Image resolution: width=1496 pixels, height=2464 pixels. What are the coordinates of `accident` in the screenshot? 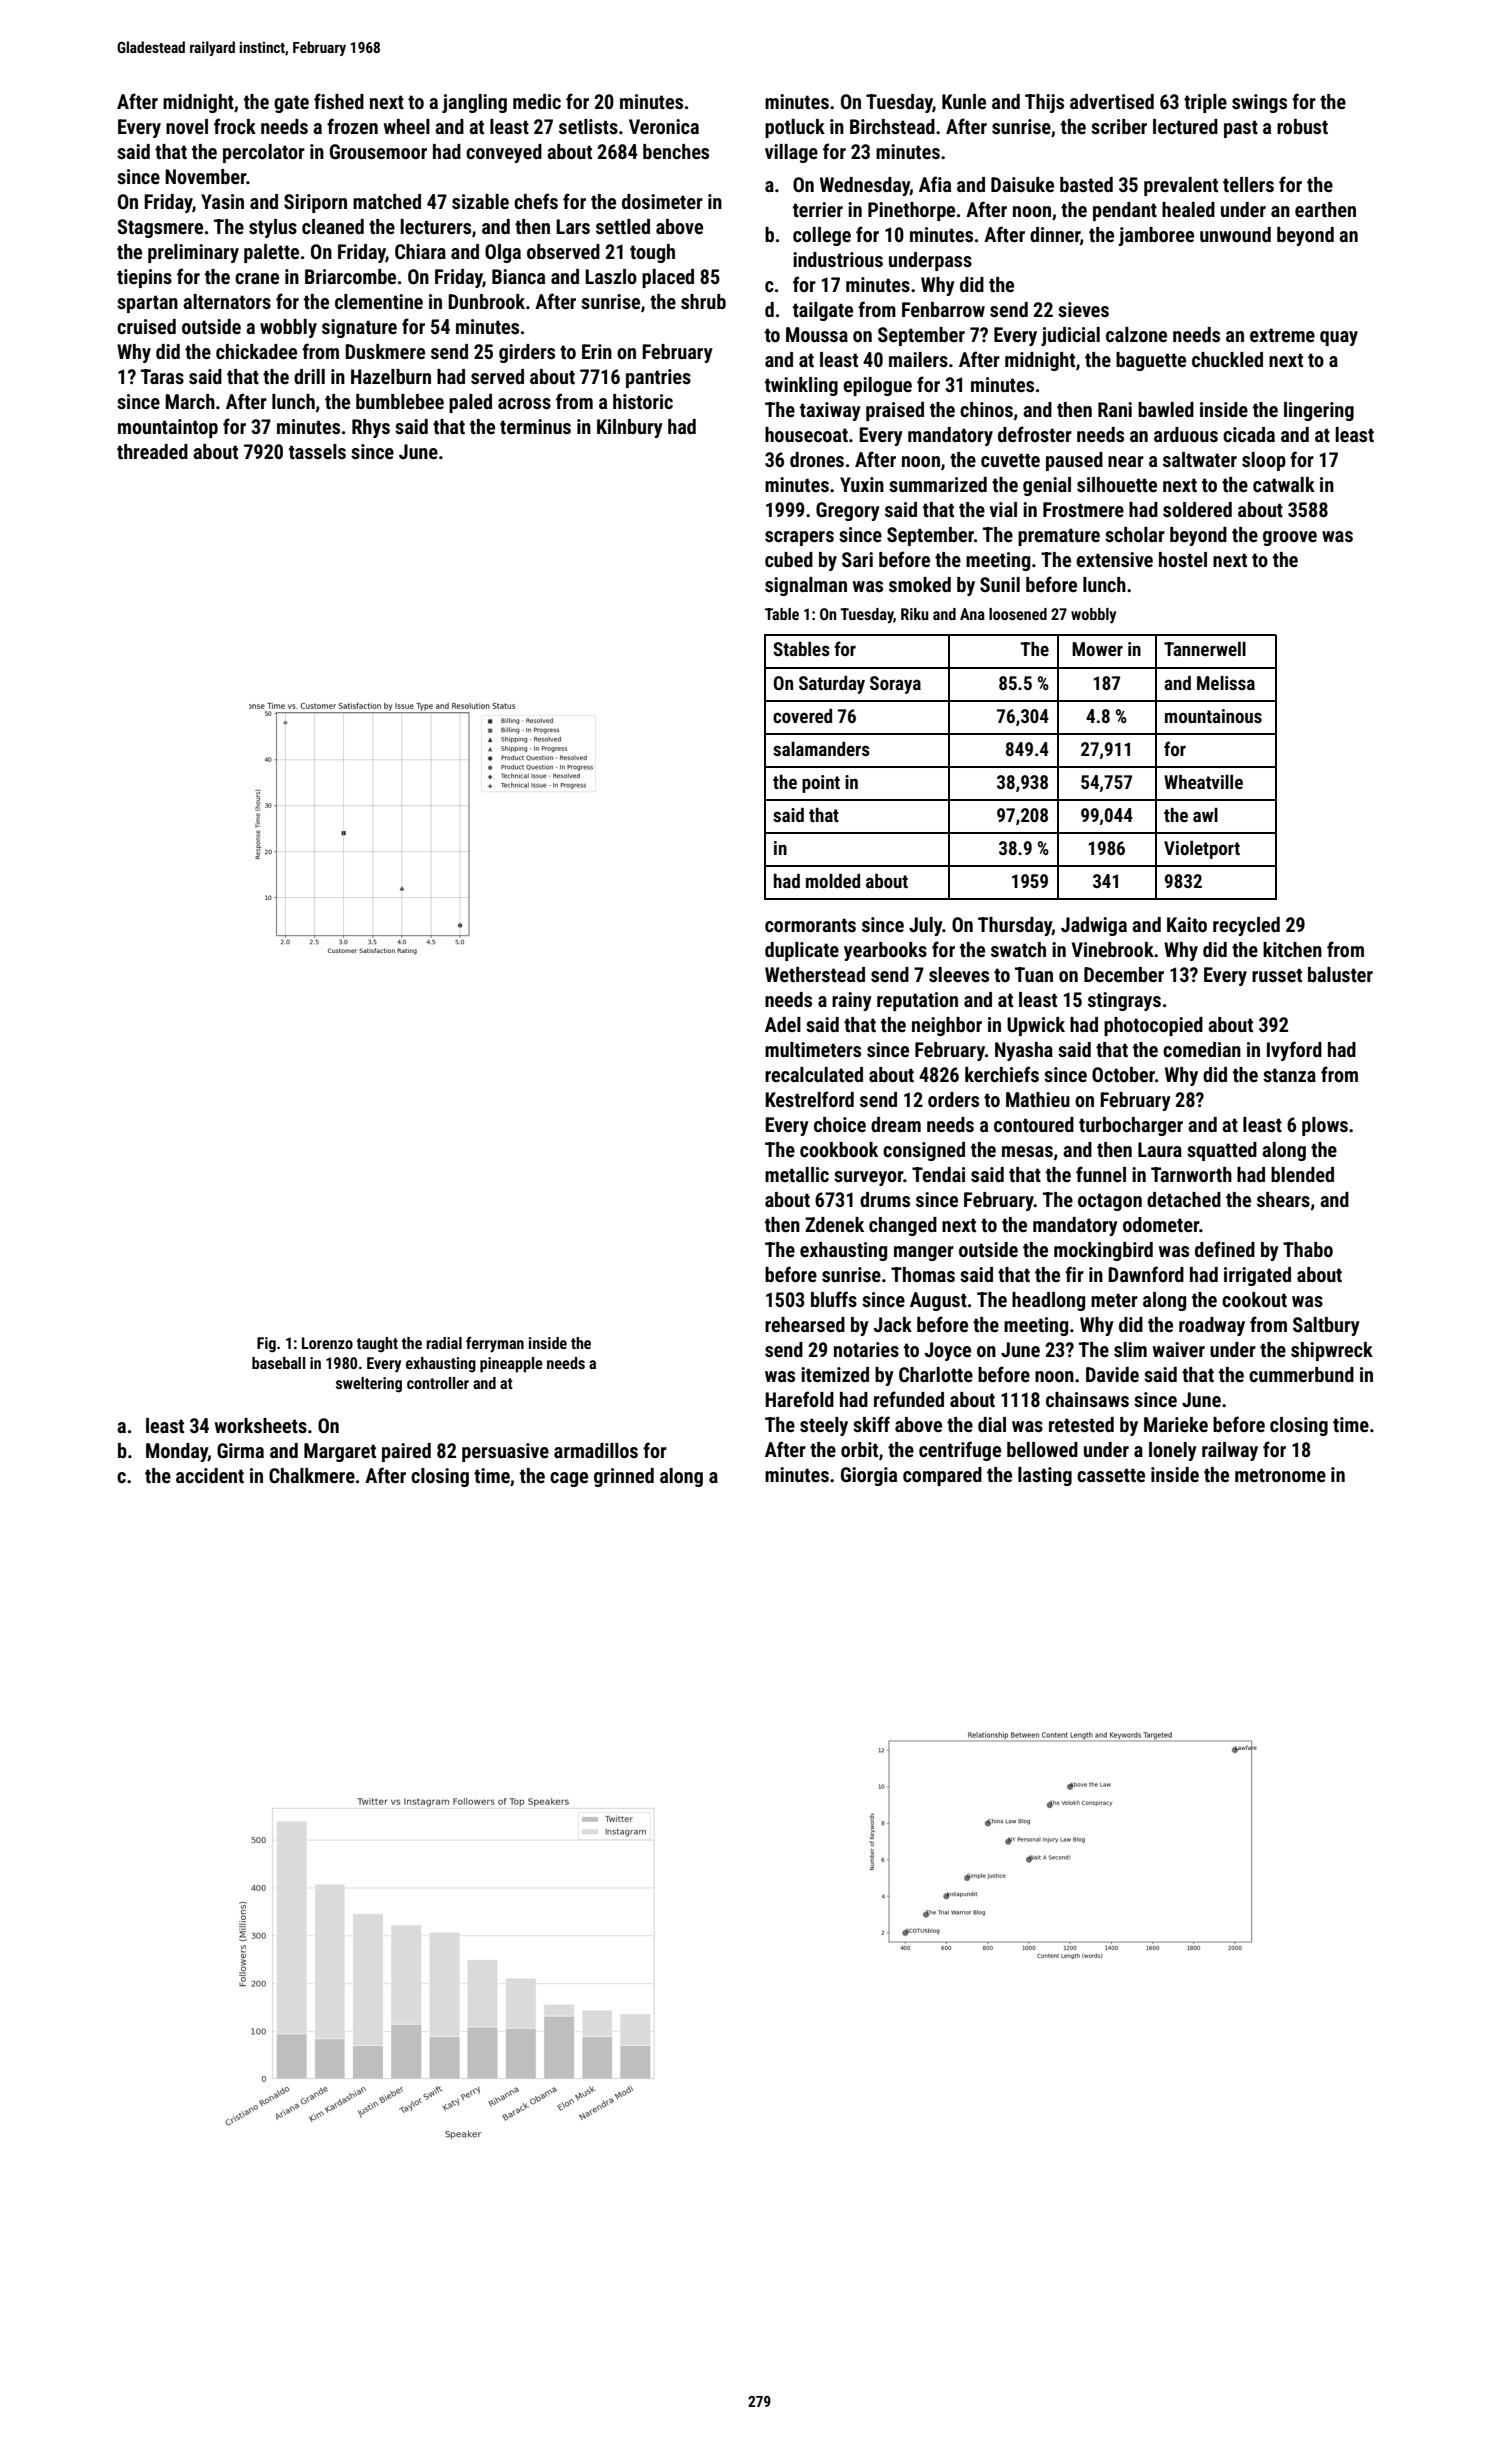 It's located at (210, 1475).
